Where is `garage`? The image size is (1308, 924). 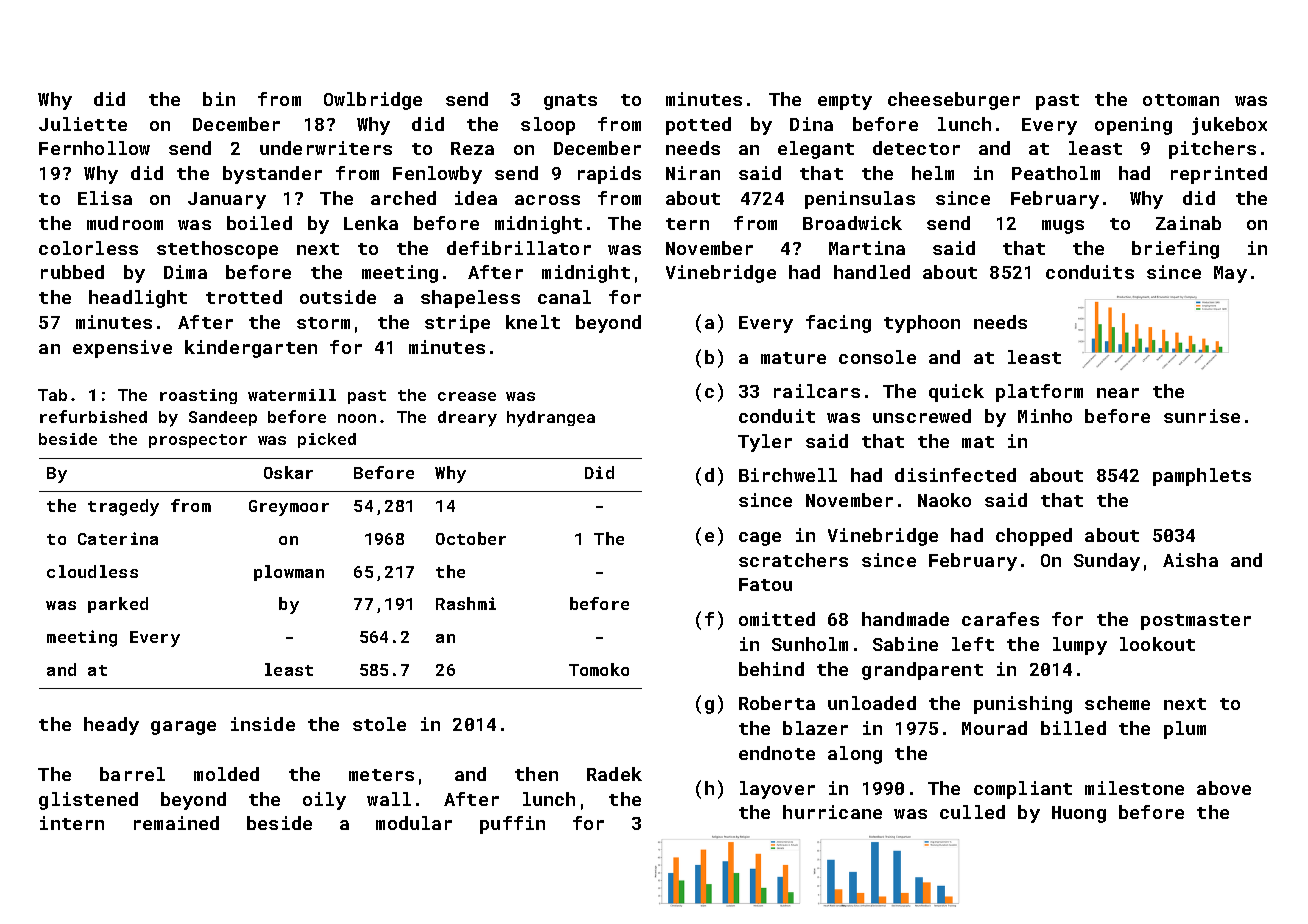
garage is located at coordinates (183, 728).
